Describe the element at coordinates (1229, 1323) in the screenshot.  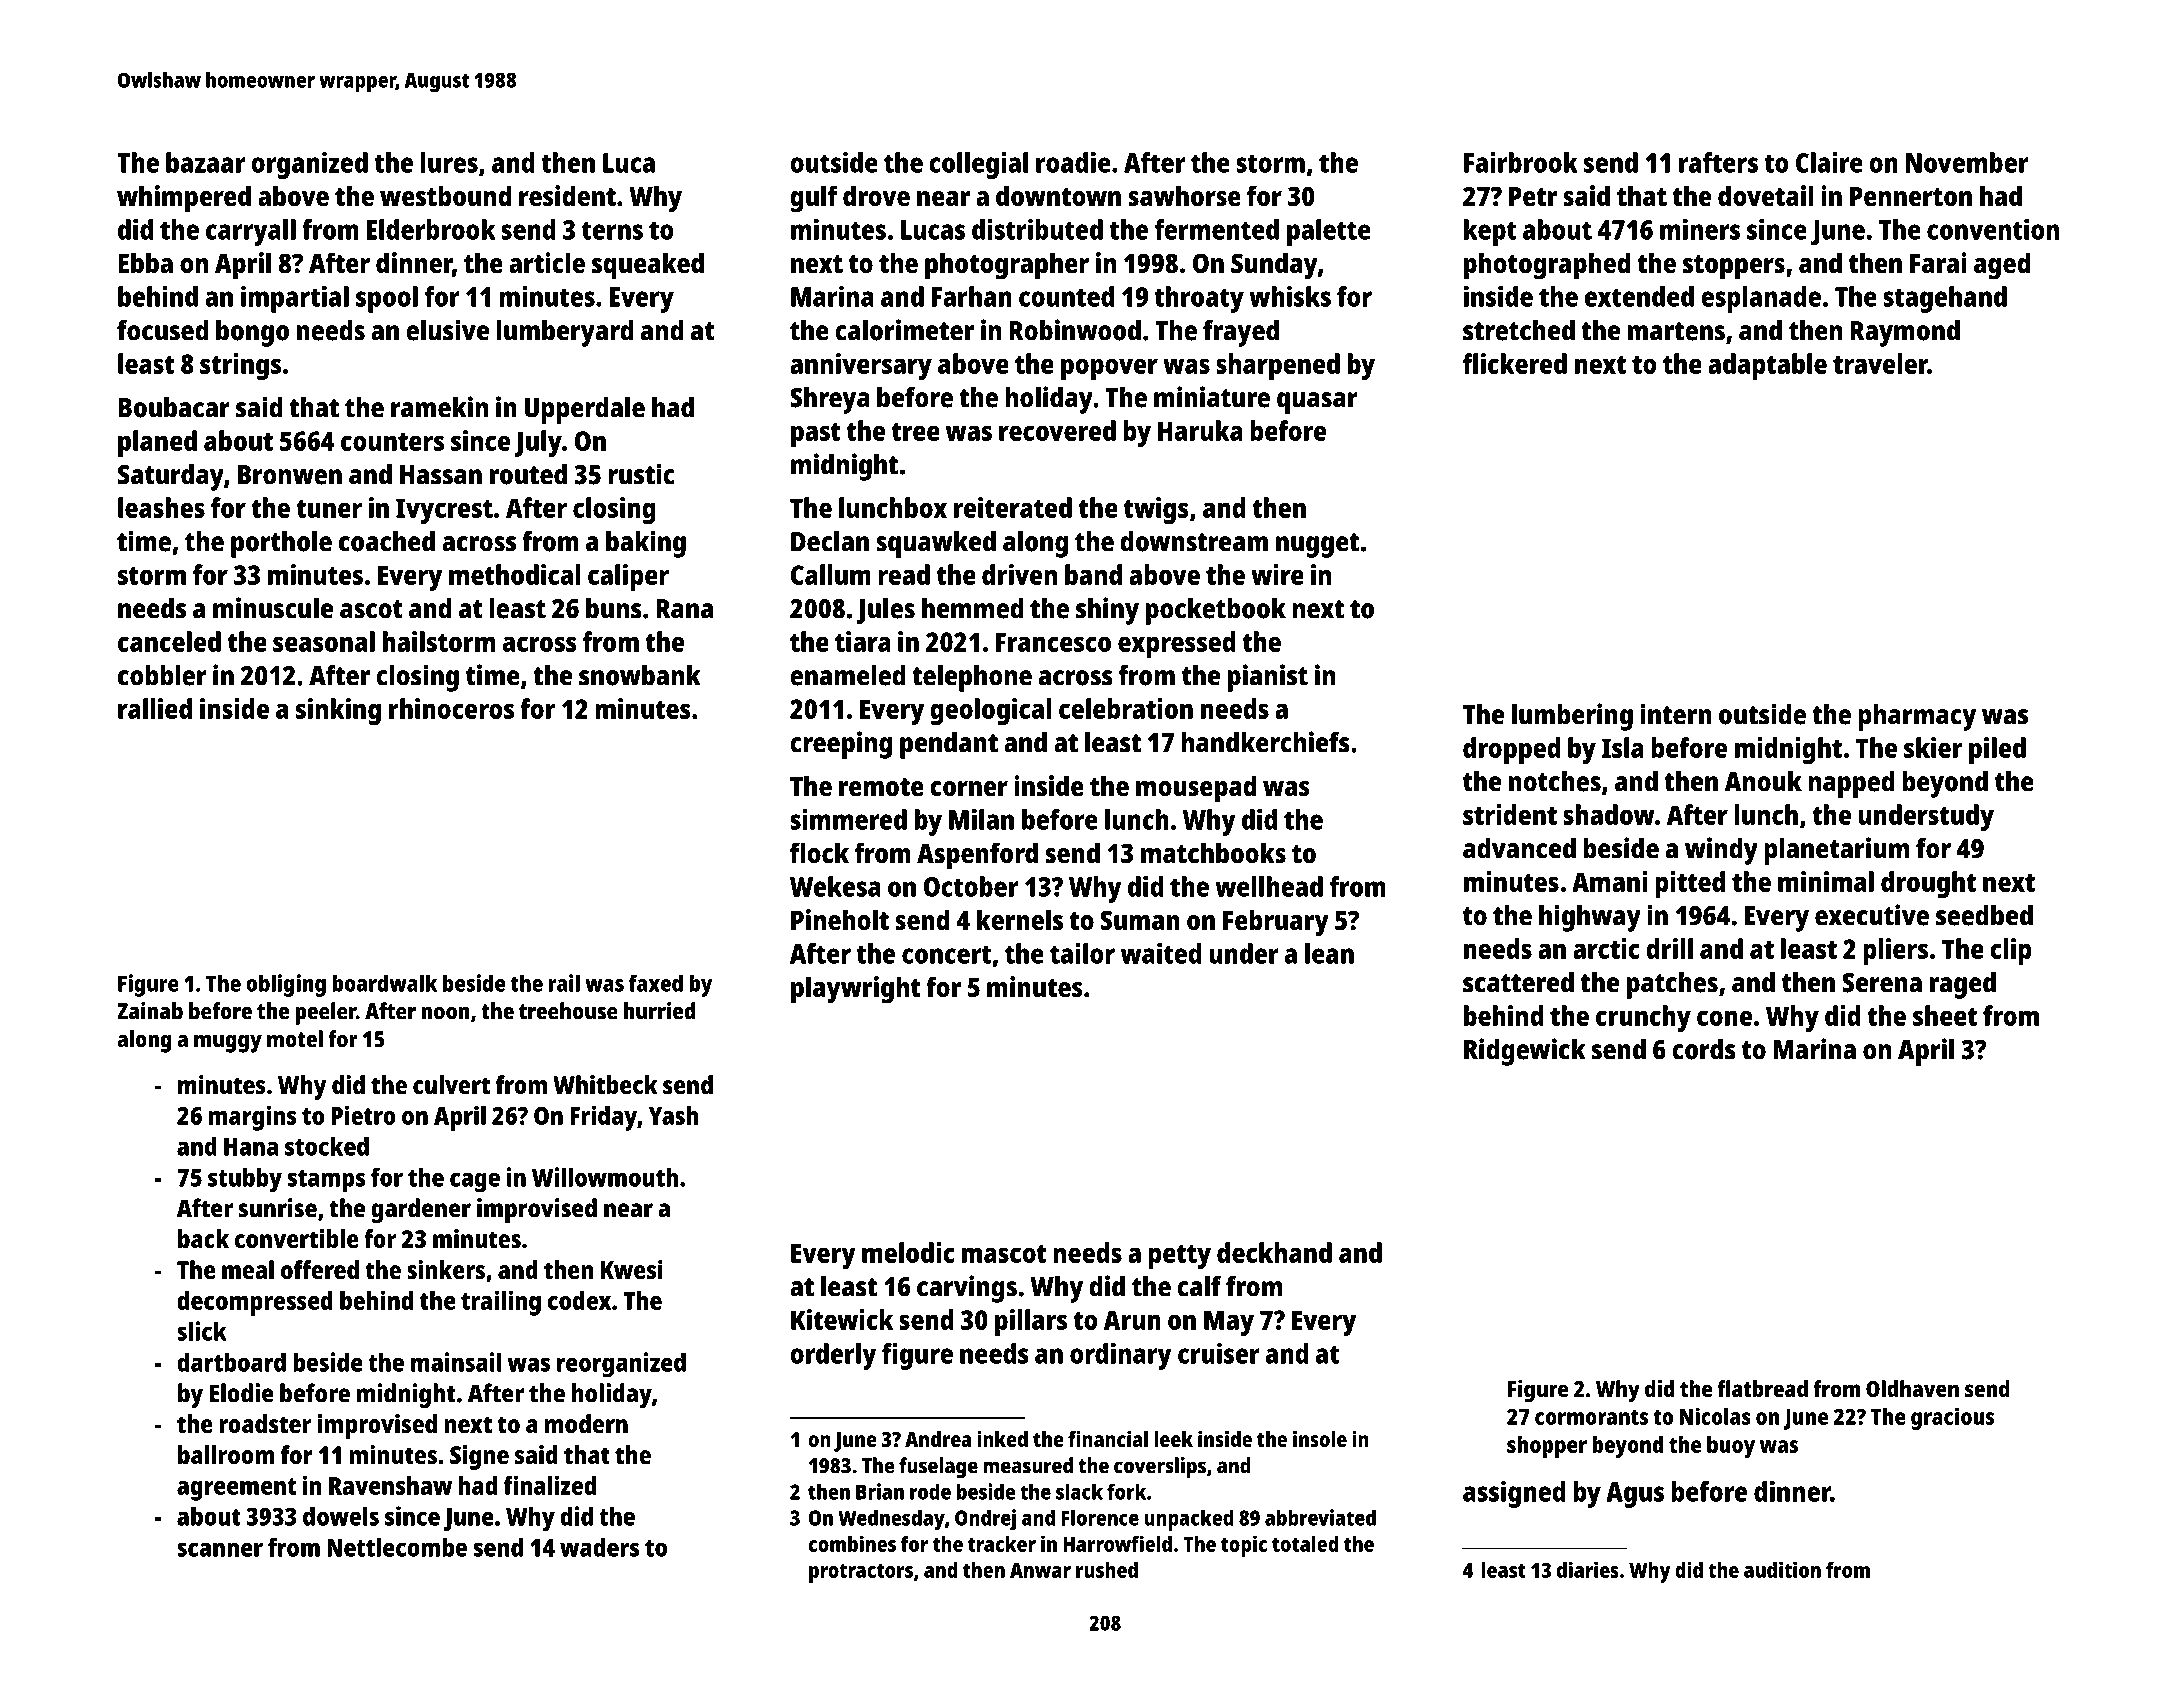
I see `May` at that location.
